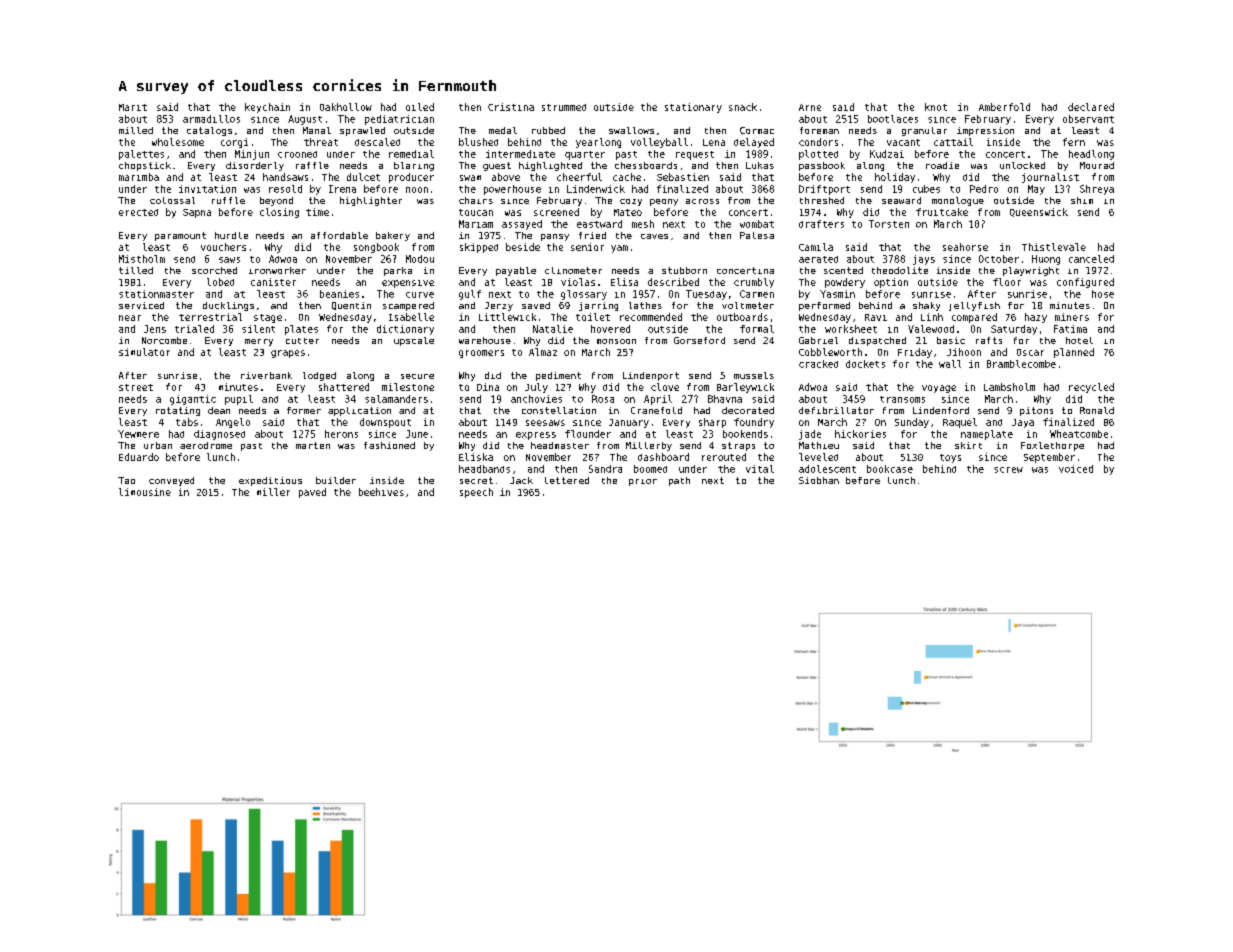 Image resolution: width=1233 pixels, height=952 pixels. Describe the element at coordinates (743, 107) in the document. I see `snack` at that location.
